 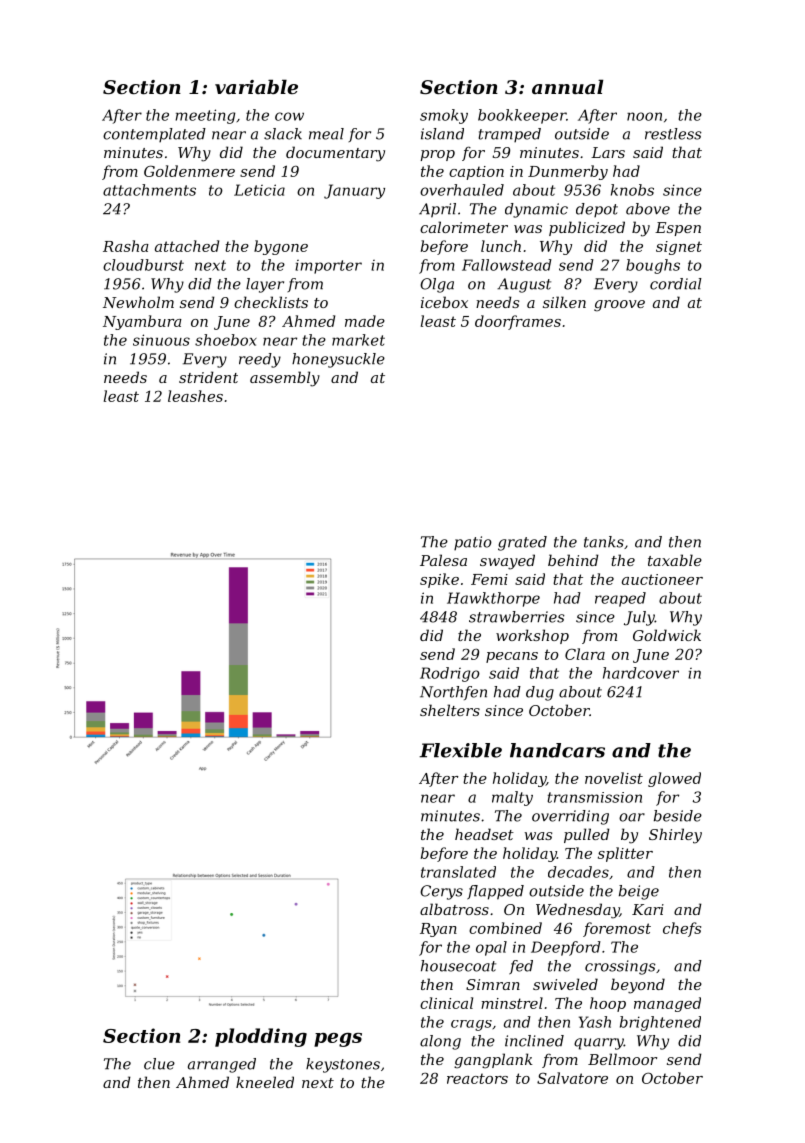 What do you see at coordinates (154, 135) in the page?
I see `contemplated` at bounding box center [154, 135].
